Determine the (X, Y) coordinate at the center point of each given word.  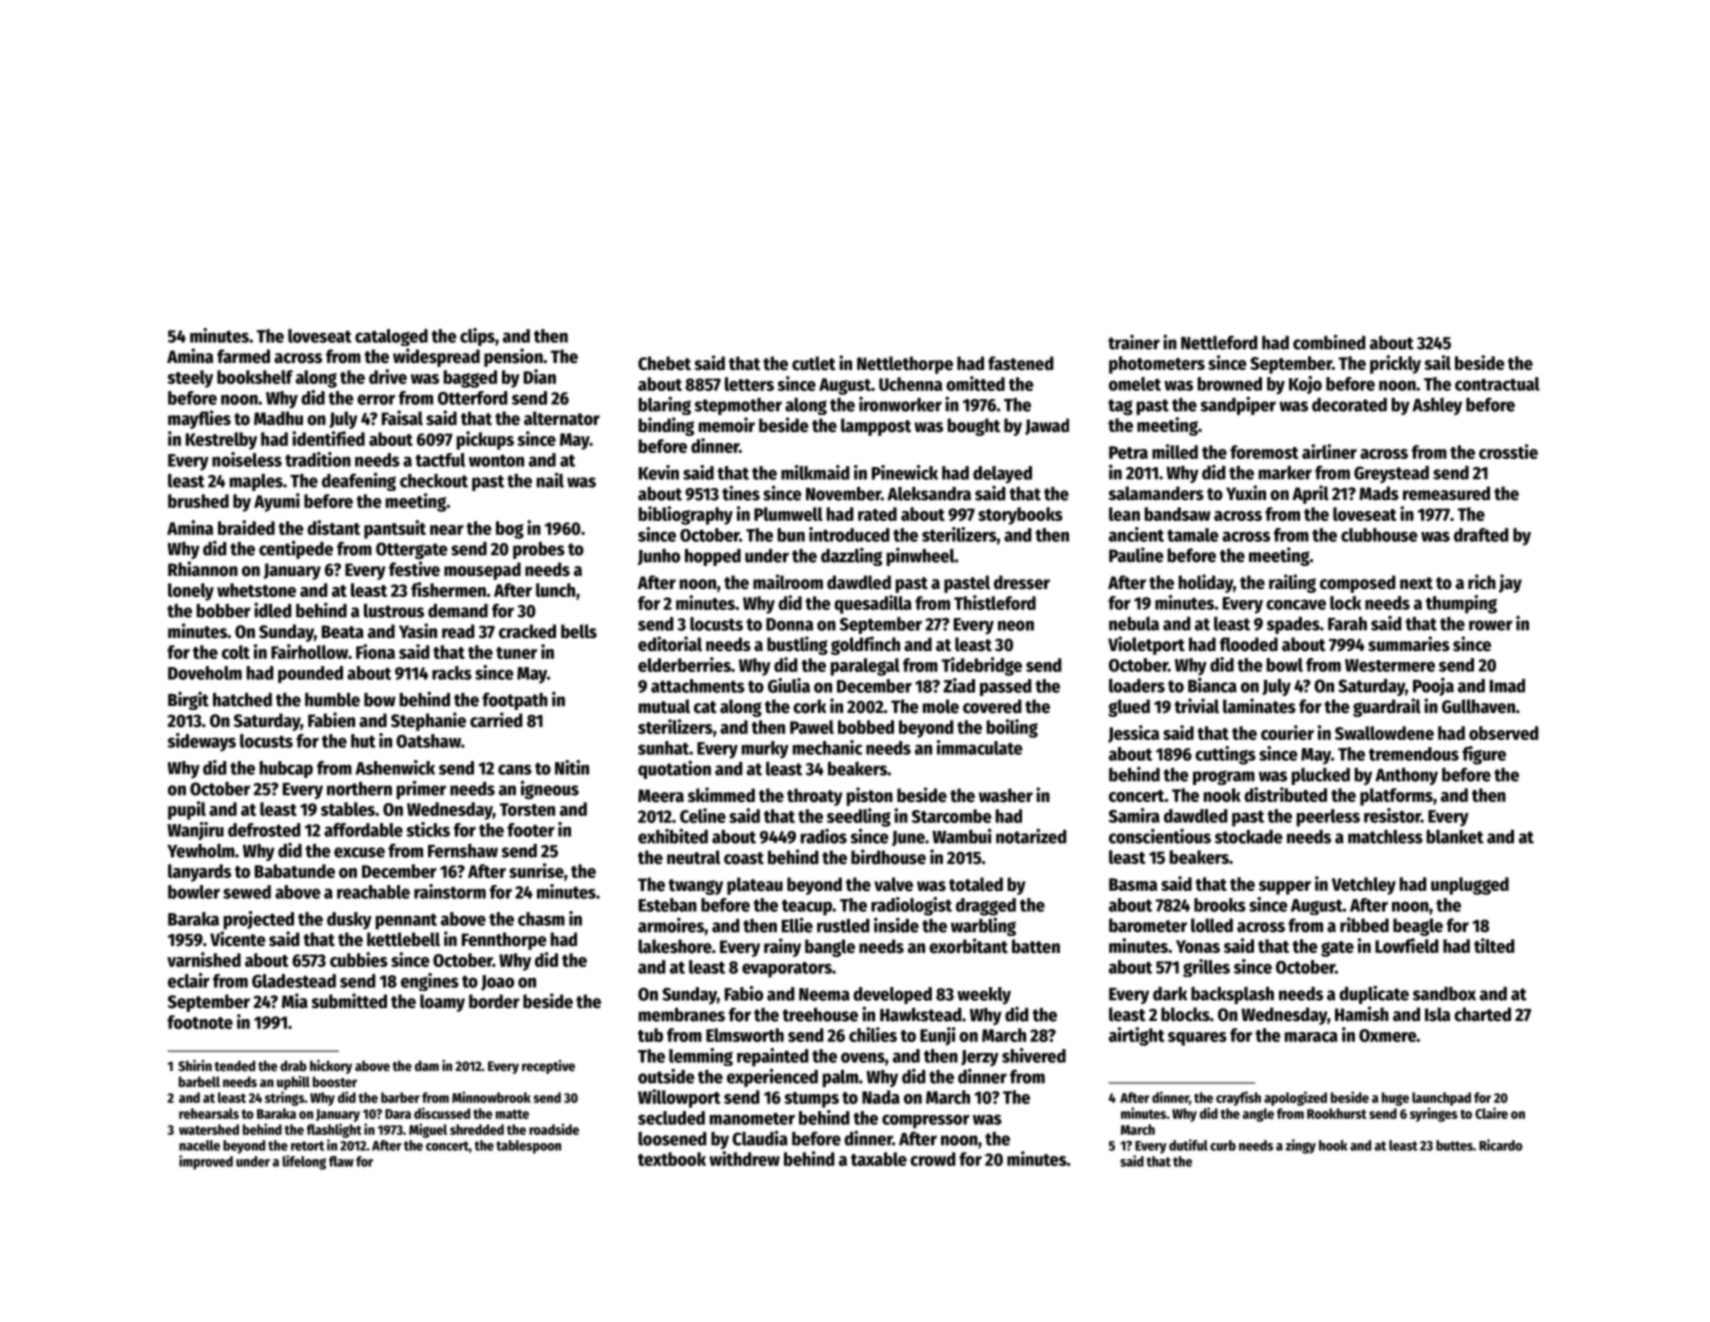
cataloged (391, 337)
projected (259, 920)
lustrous (394, 610)
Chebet (664, 363)
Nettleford (1219, 342)
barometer (1148, 925)
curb (1223, 1145)
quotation (674, 769)
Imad (1507, 686)
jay (1510, 583)
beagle (1418, 927)
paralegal (865, 667)
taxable (879, 1159)
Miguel (428, 1130)
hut (363, 741)
